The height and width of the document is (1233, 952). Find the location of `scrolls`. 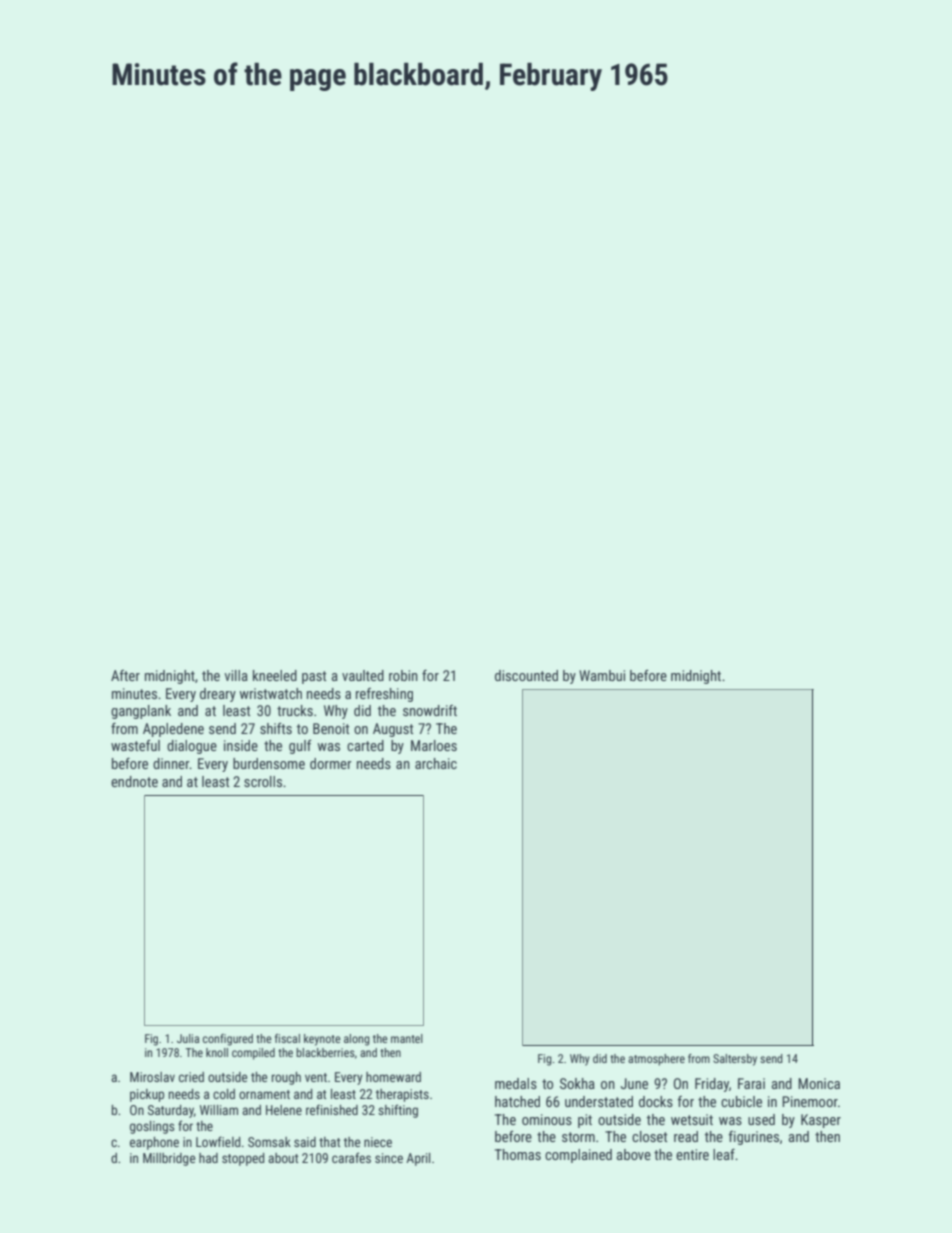

scrolls is located at coordinates (263, 781).
